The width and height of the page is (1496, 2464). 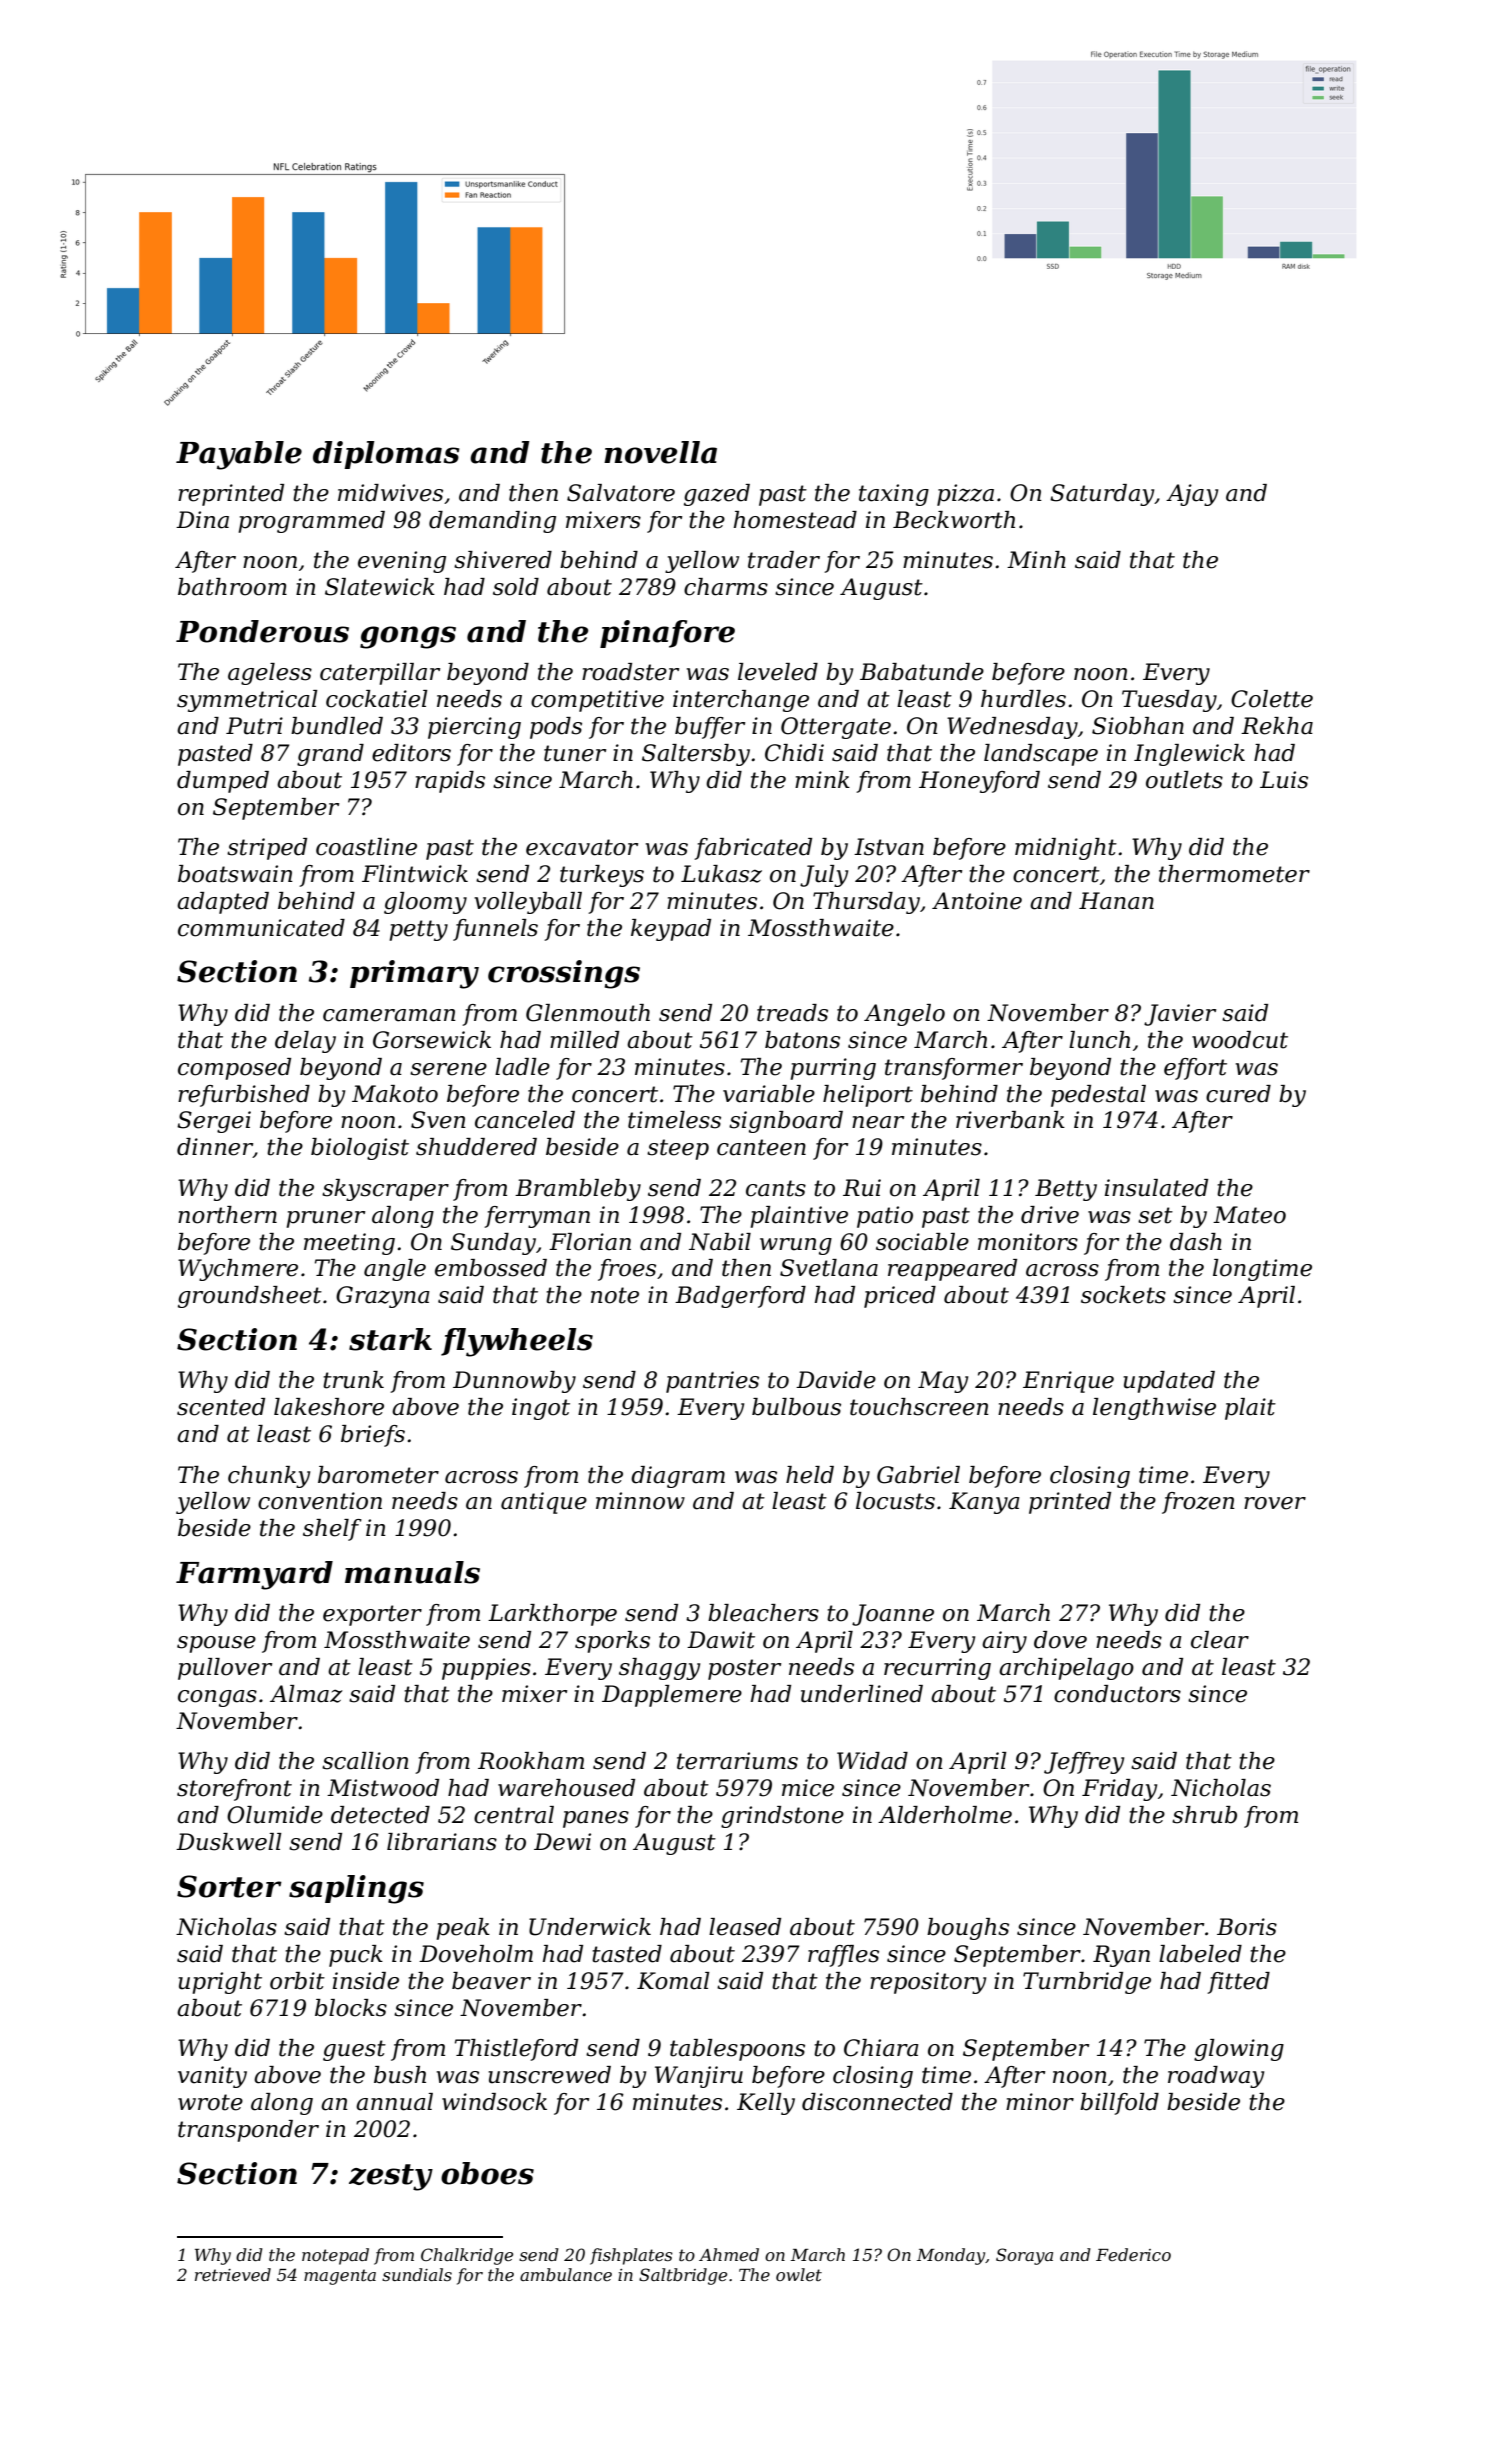 I want to click on ambulance, so click(x=566, y=2274).
